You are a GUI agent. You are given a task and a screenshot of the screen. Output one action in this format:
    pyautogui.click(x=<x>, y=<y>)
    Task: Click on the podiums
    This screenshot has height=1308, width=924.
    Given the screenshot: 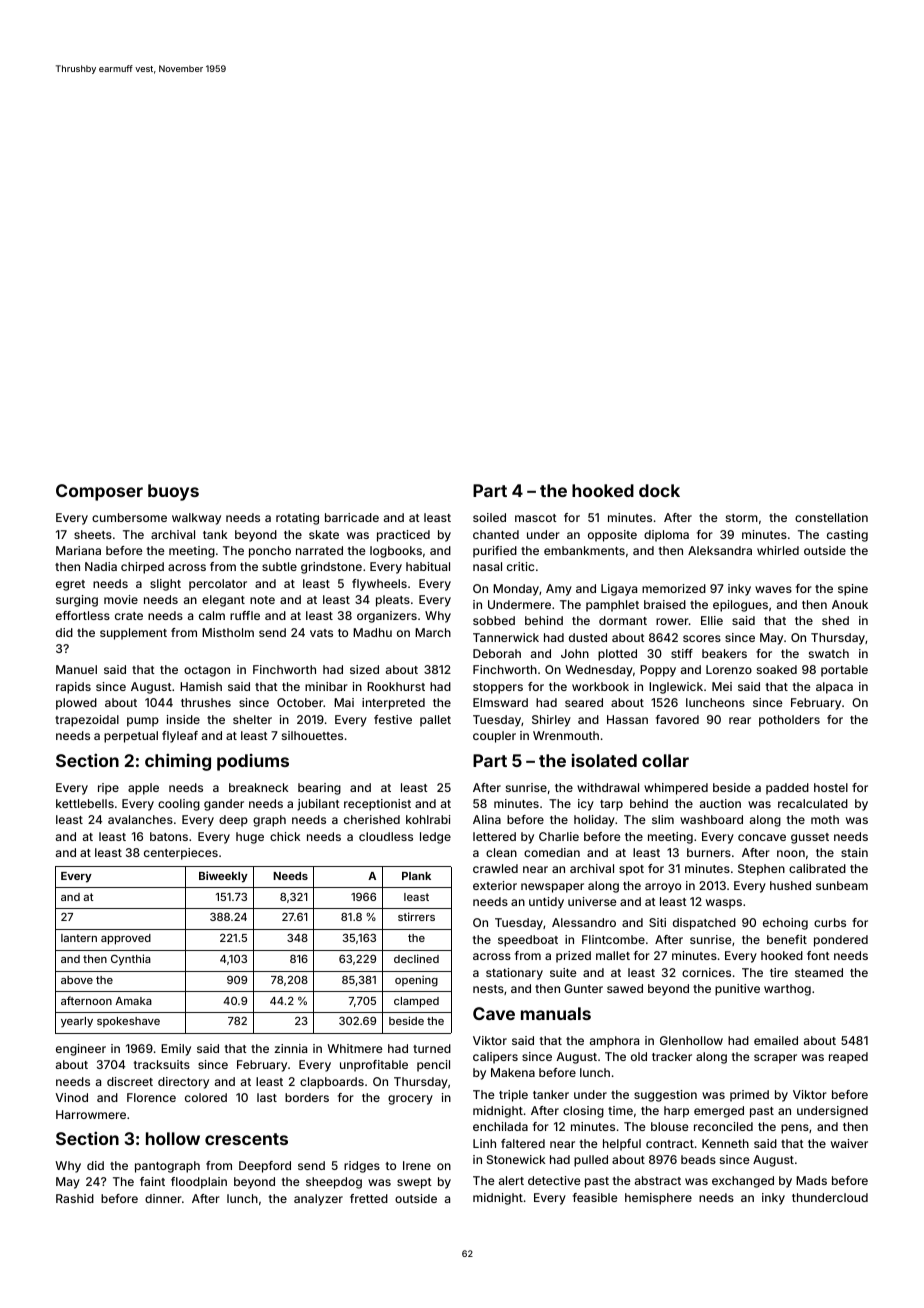 What is the action you would take?
    pyautogui.click(x=253, y=762)
